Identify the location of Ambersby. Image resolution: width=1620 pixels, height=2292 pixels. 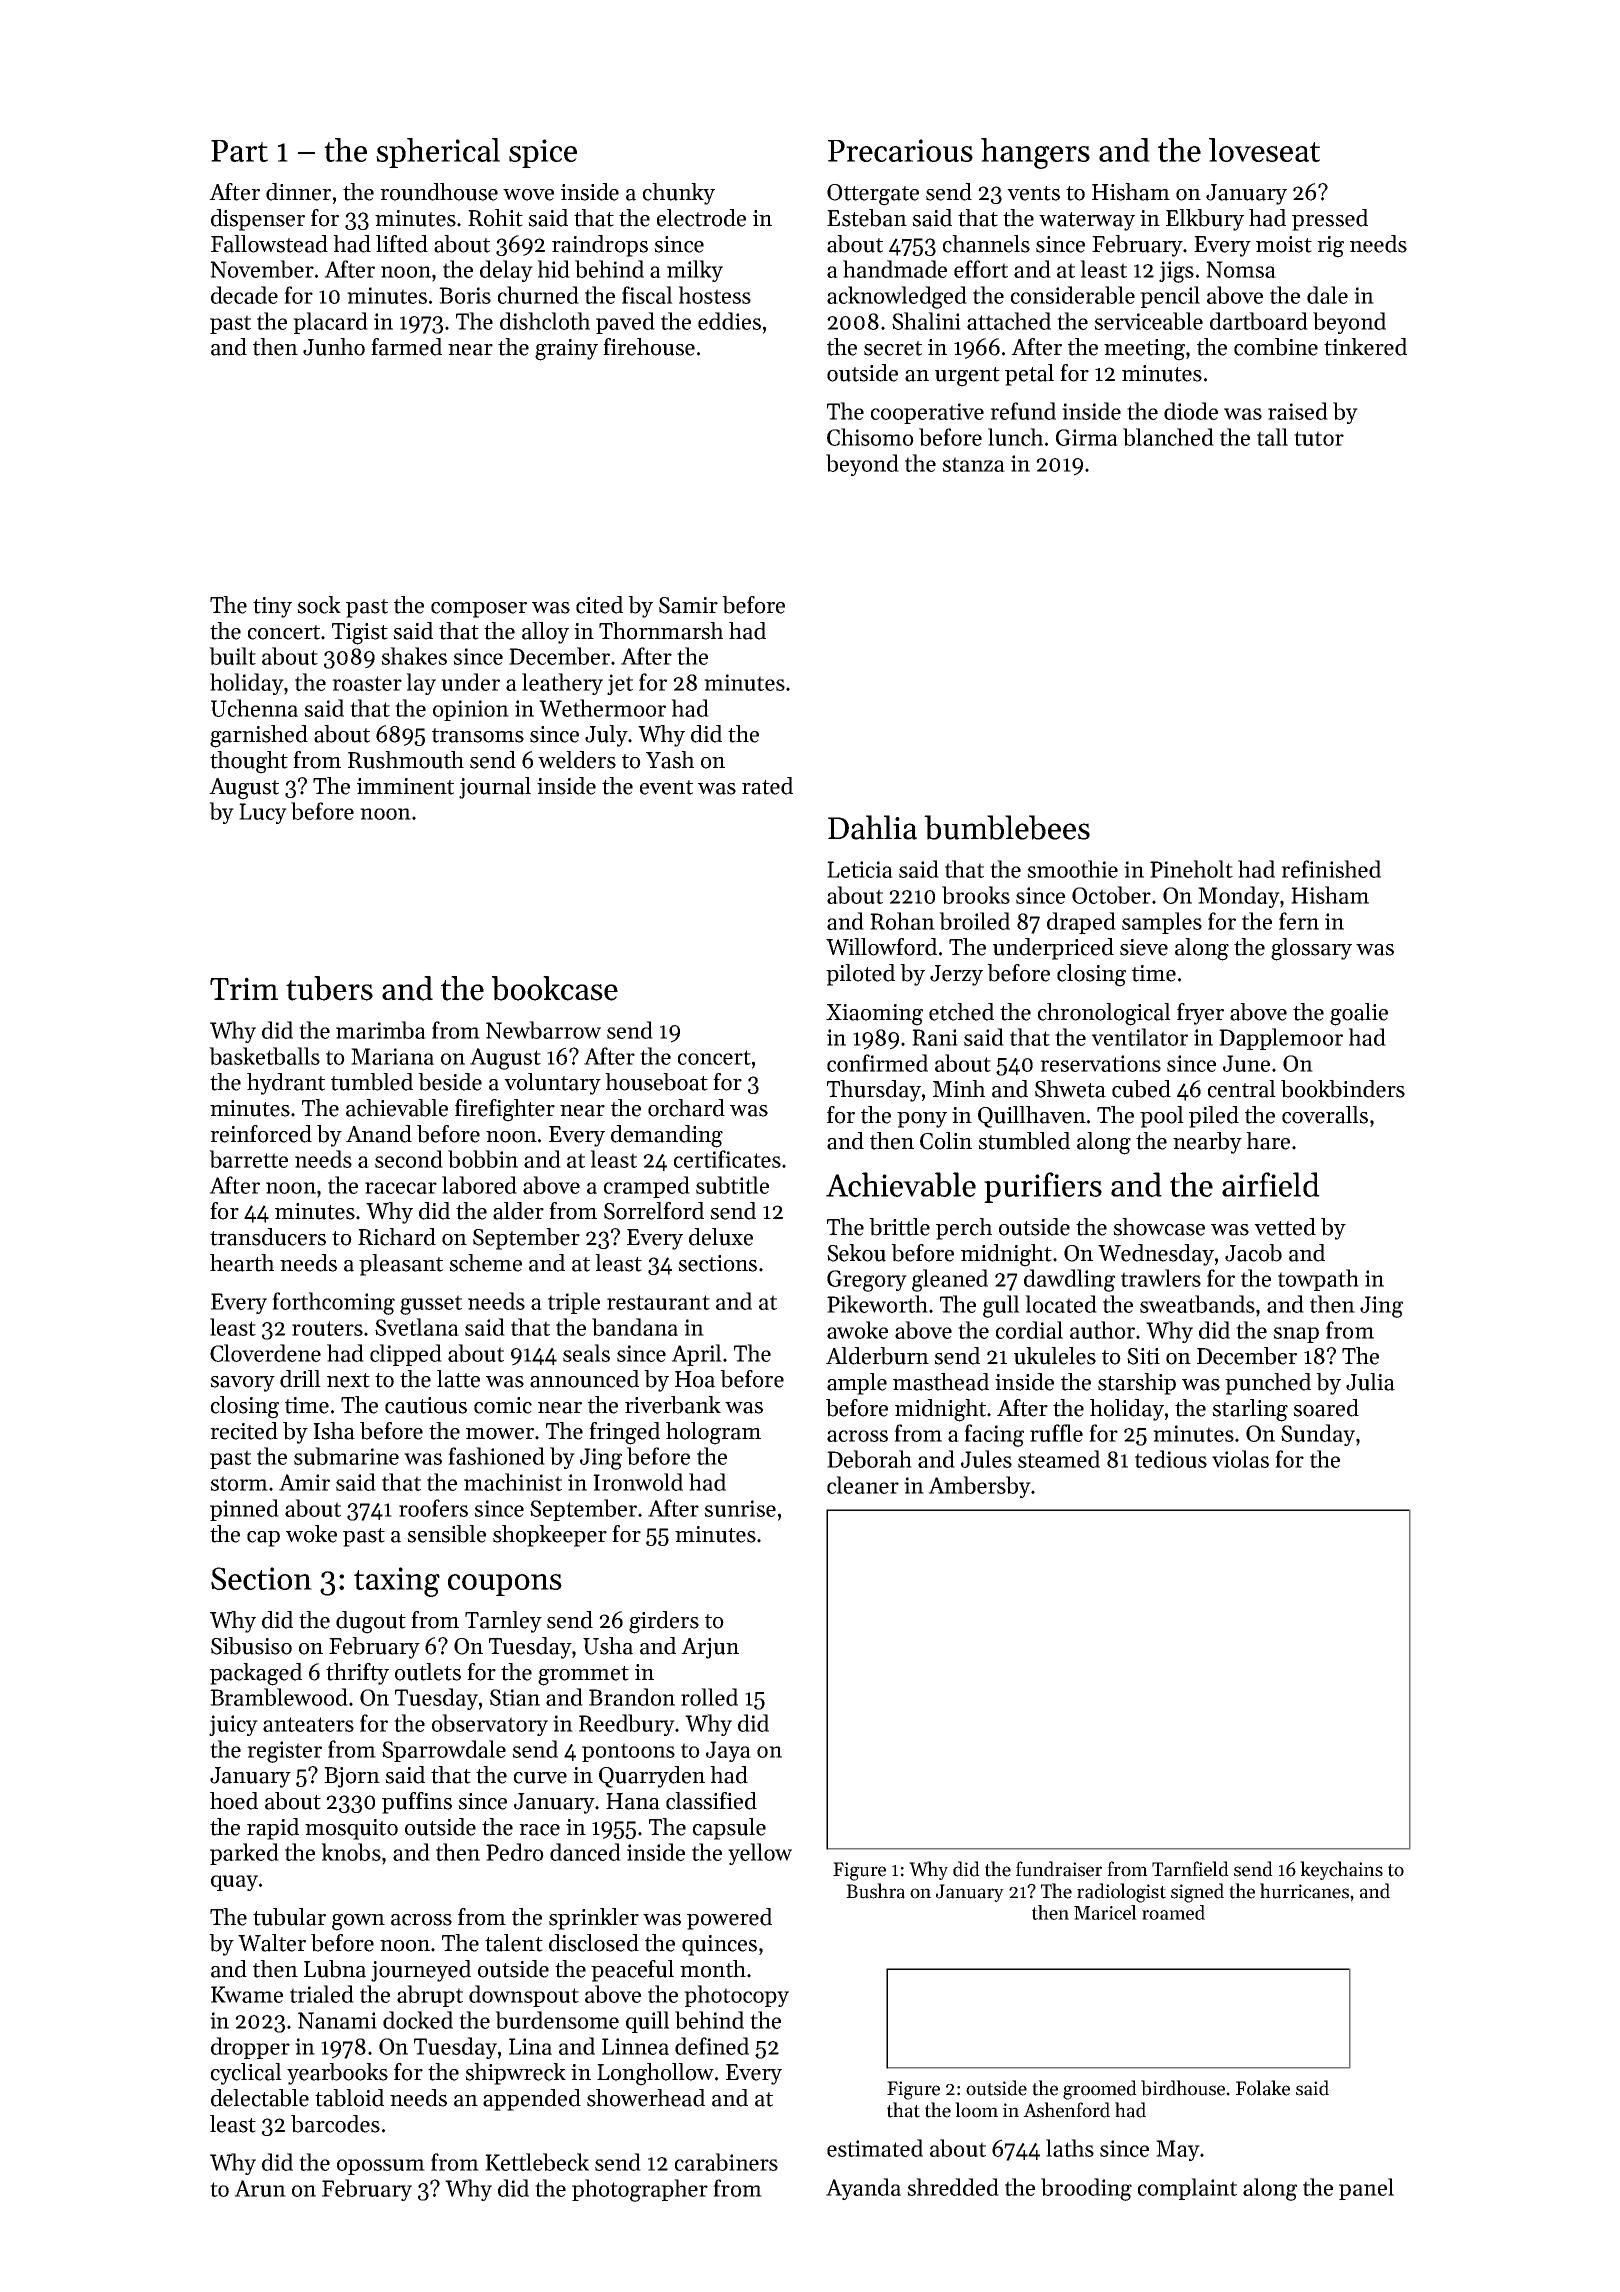
(979, 1487).
